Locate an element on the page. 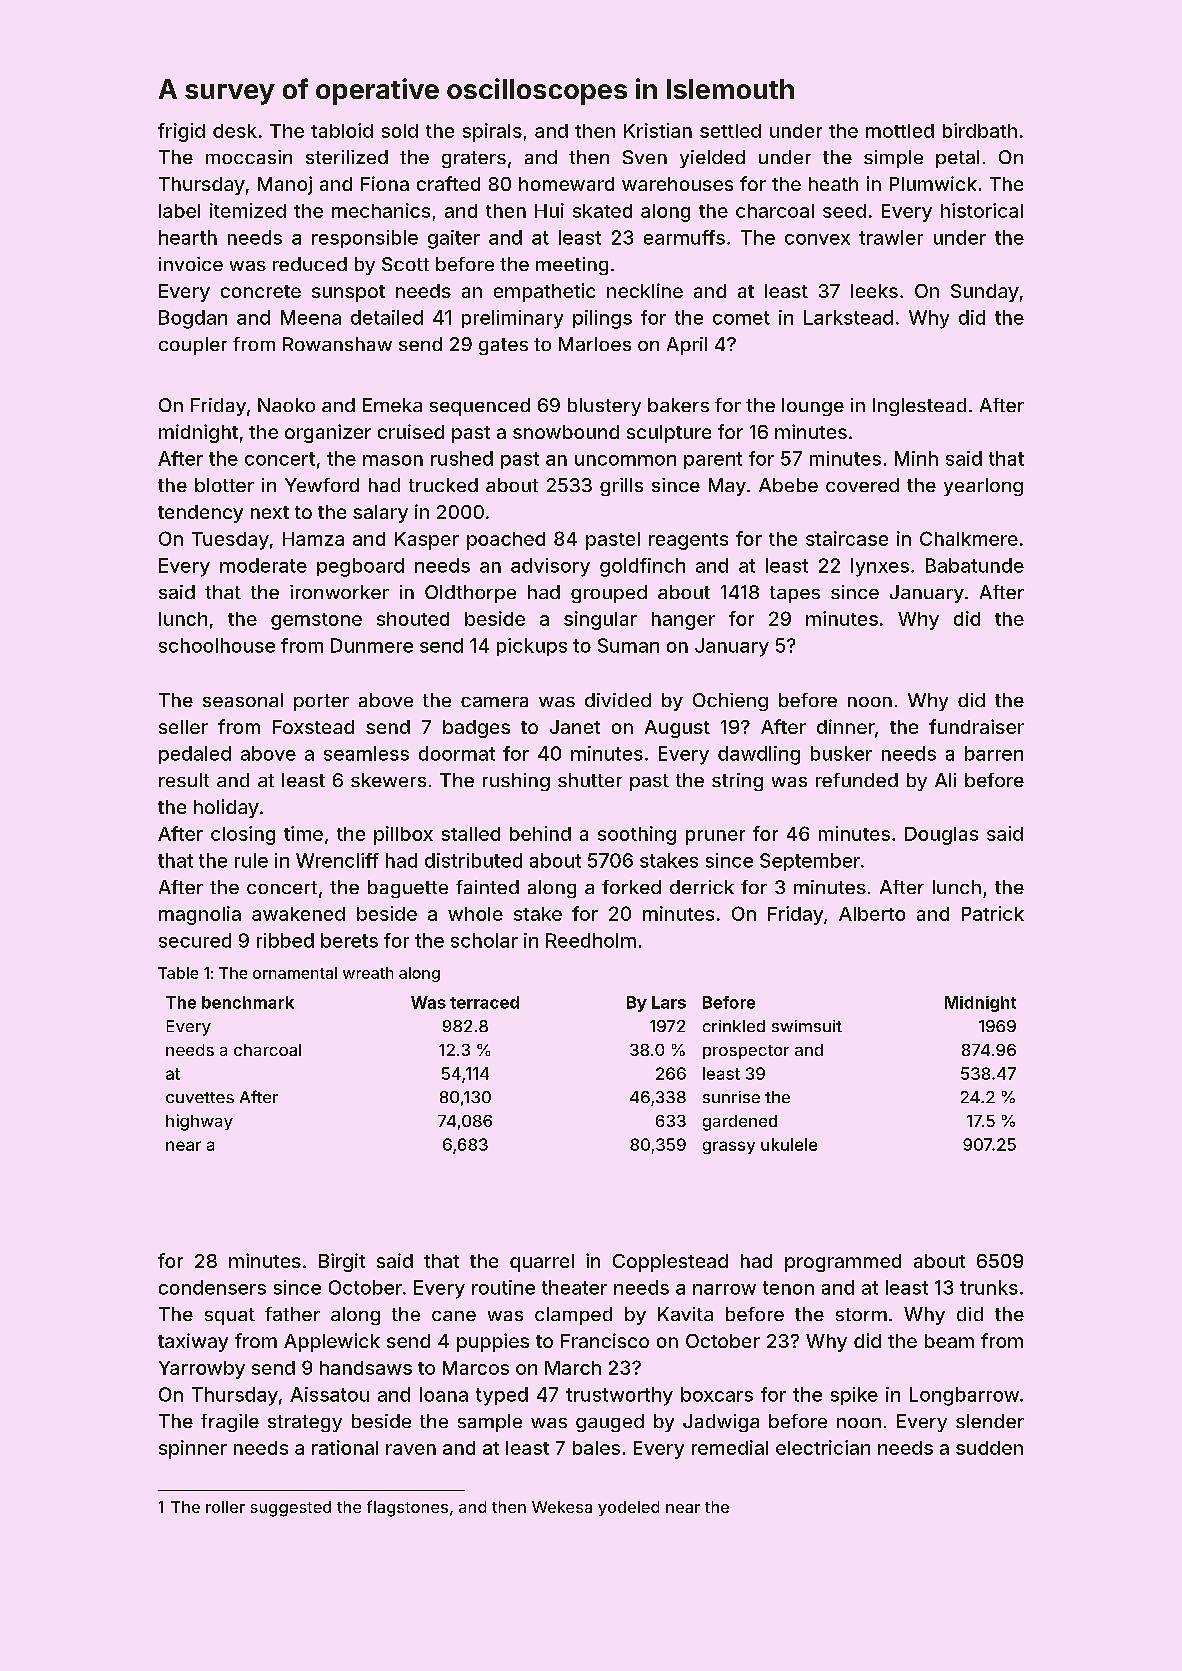 This page has width=1182, height=1671. tabloid is located at coordinates (342, 130).
